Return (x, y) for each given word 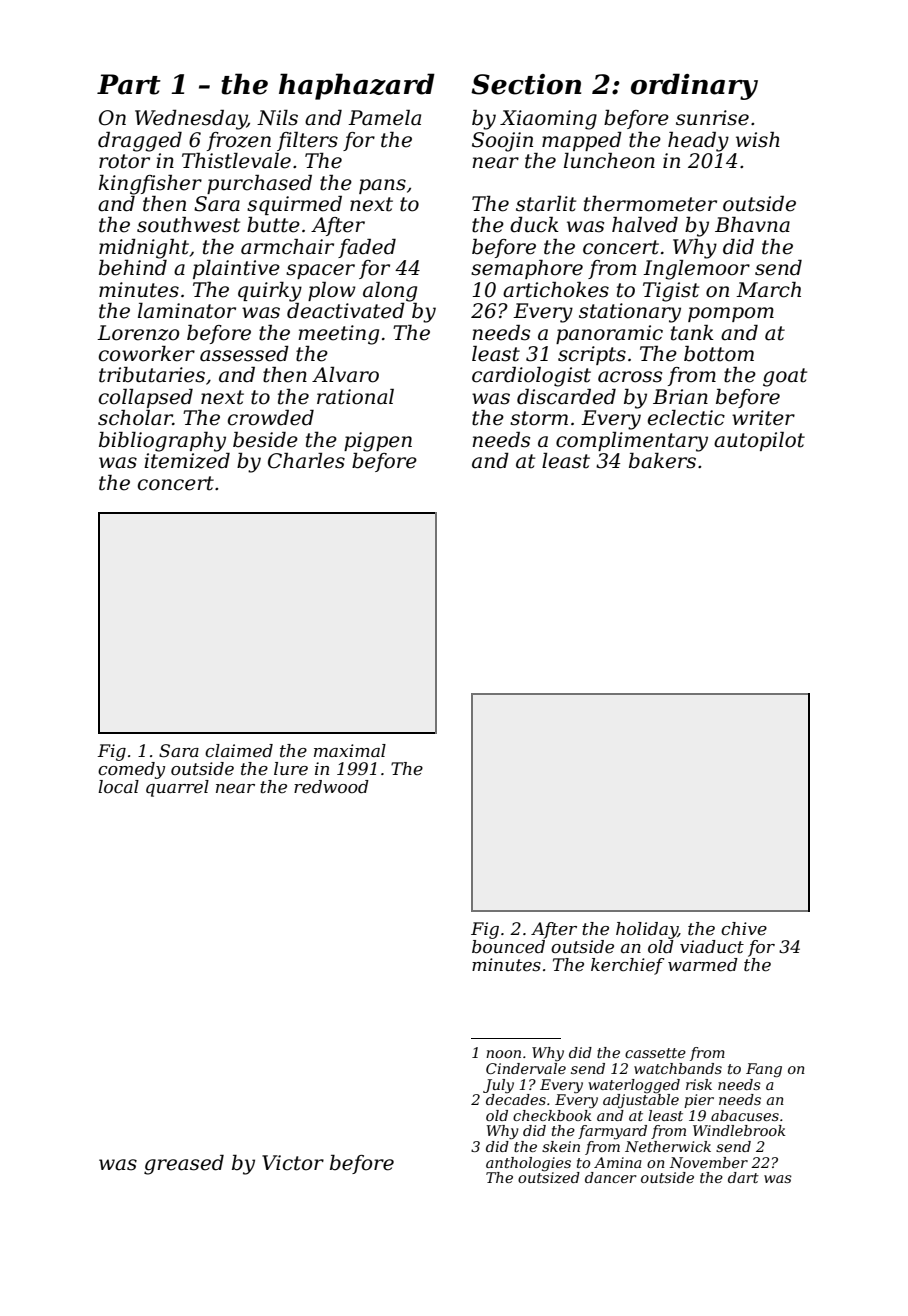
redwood (331, 786)
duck (534, 225)
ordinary (694, 86)
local (118, 786)
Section (526, 84)
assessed (244, 354)
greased (184, 1165)
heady (698, 142)
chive (744, 929)
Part (129, 84)
